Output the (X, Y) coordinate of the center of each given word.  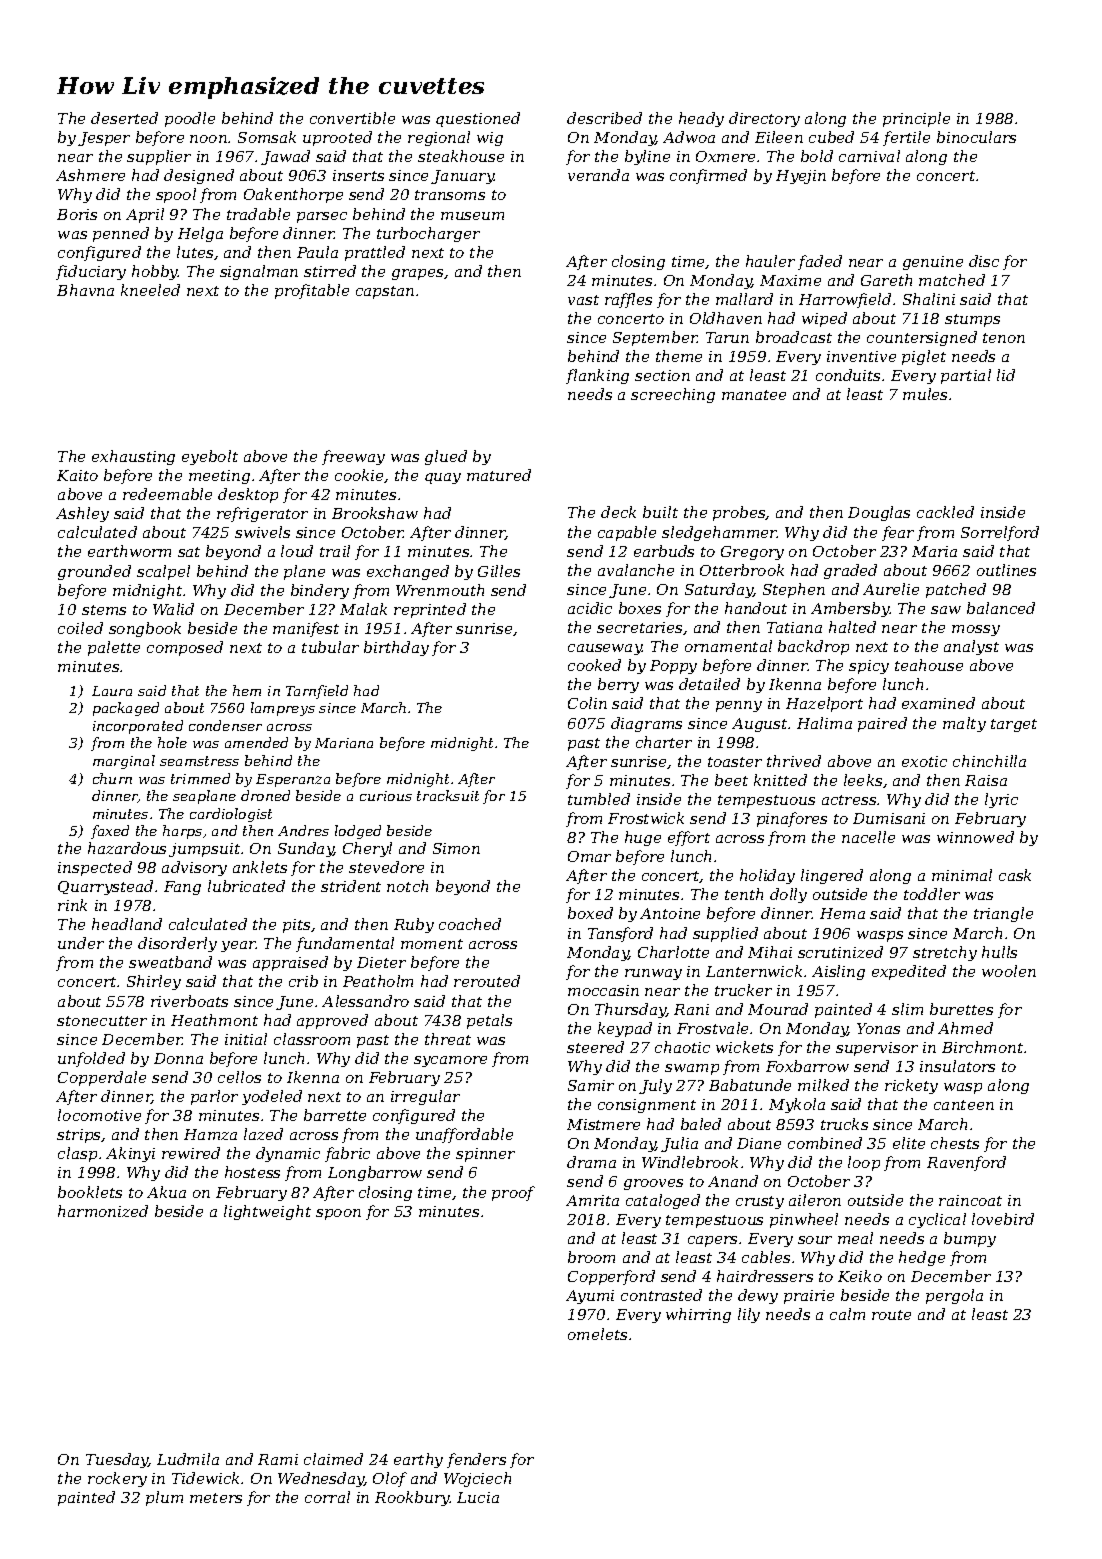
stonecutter (102, 1021)
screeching (673, 395)
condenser (225, 725)
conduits (848, 375)
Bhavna (85, 290)
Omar (589, 856)
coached (470, 924)
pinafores (792, 819)
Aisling (838, 972)
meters (216, 1498)
